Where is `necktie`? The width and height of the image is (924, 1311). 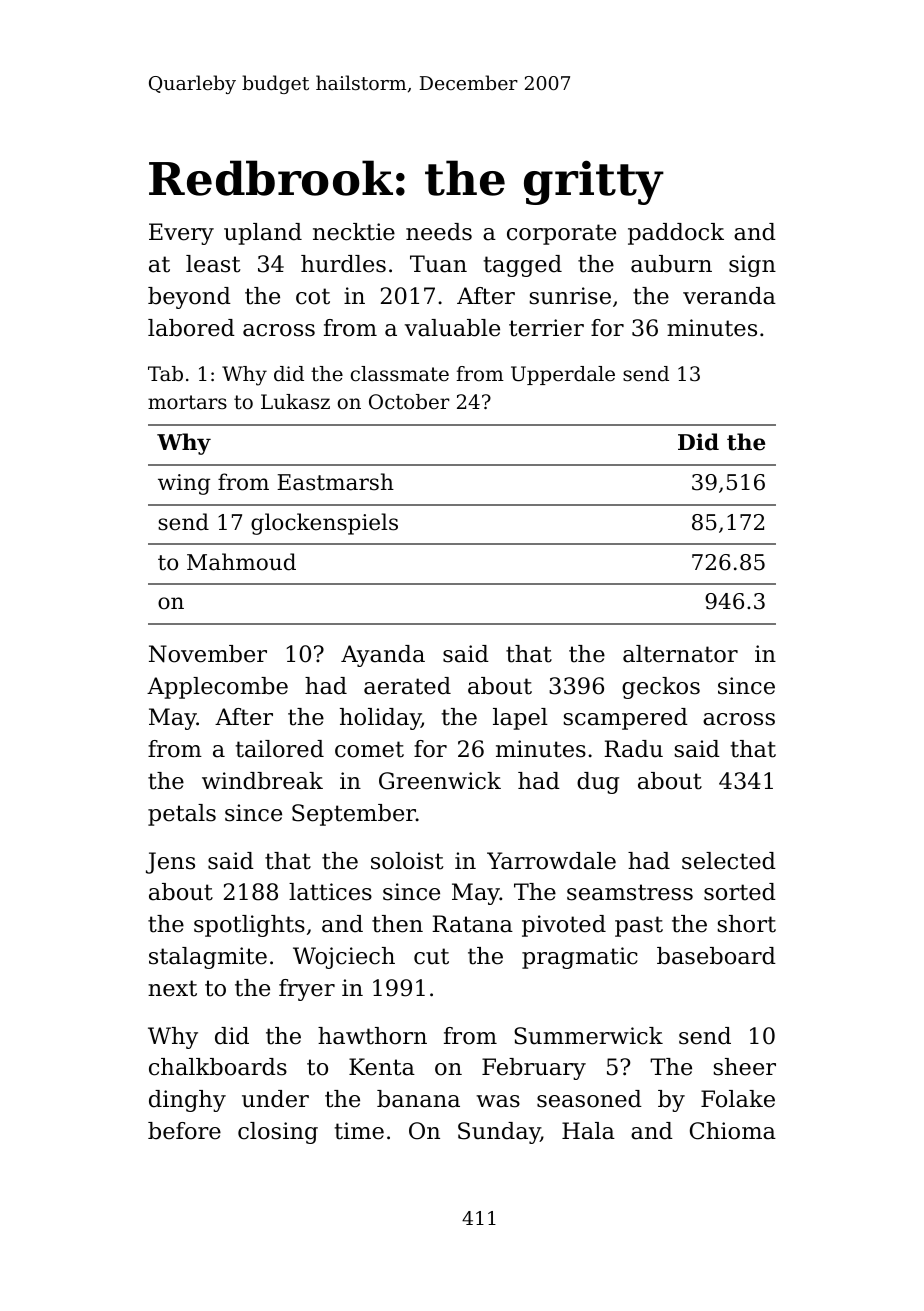 necktie is located at coordinates (354, 232).
